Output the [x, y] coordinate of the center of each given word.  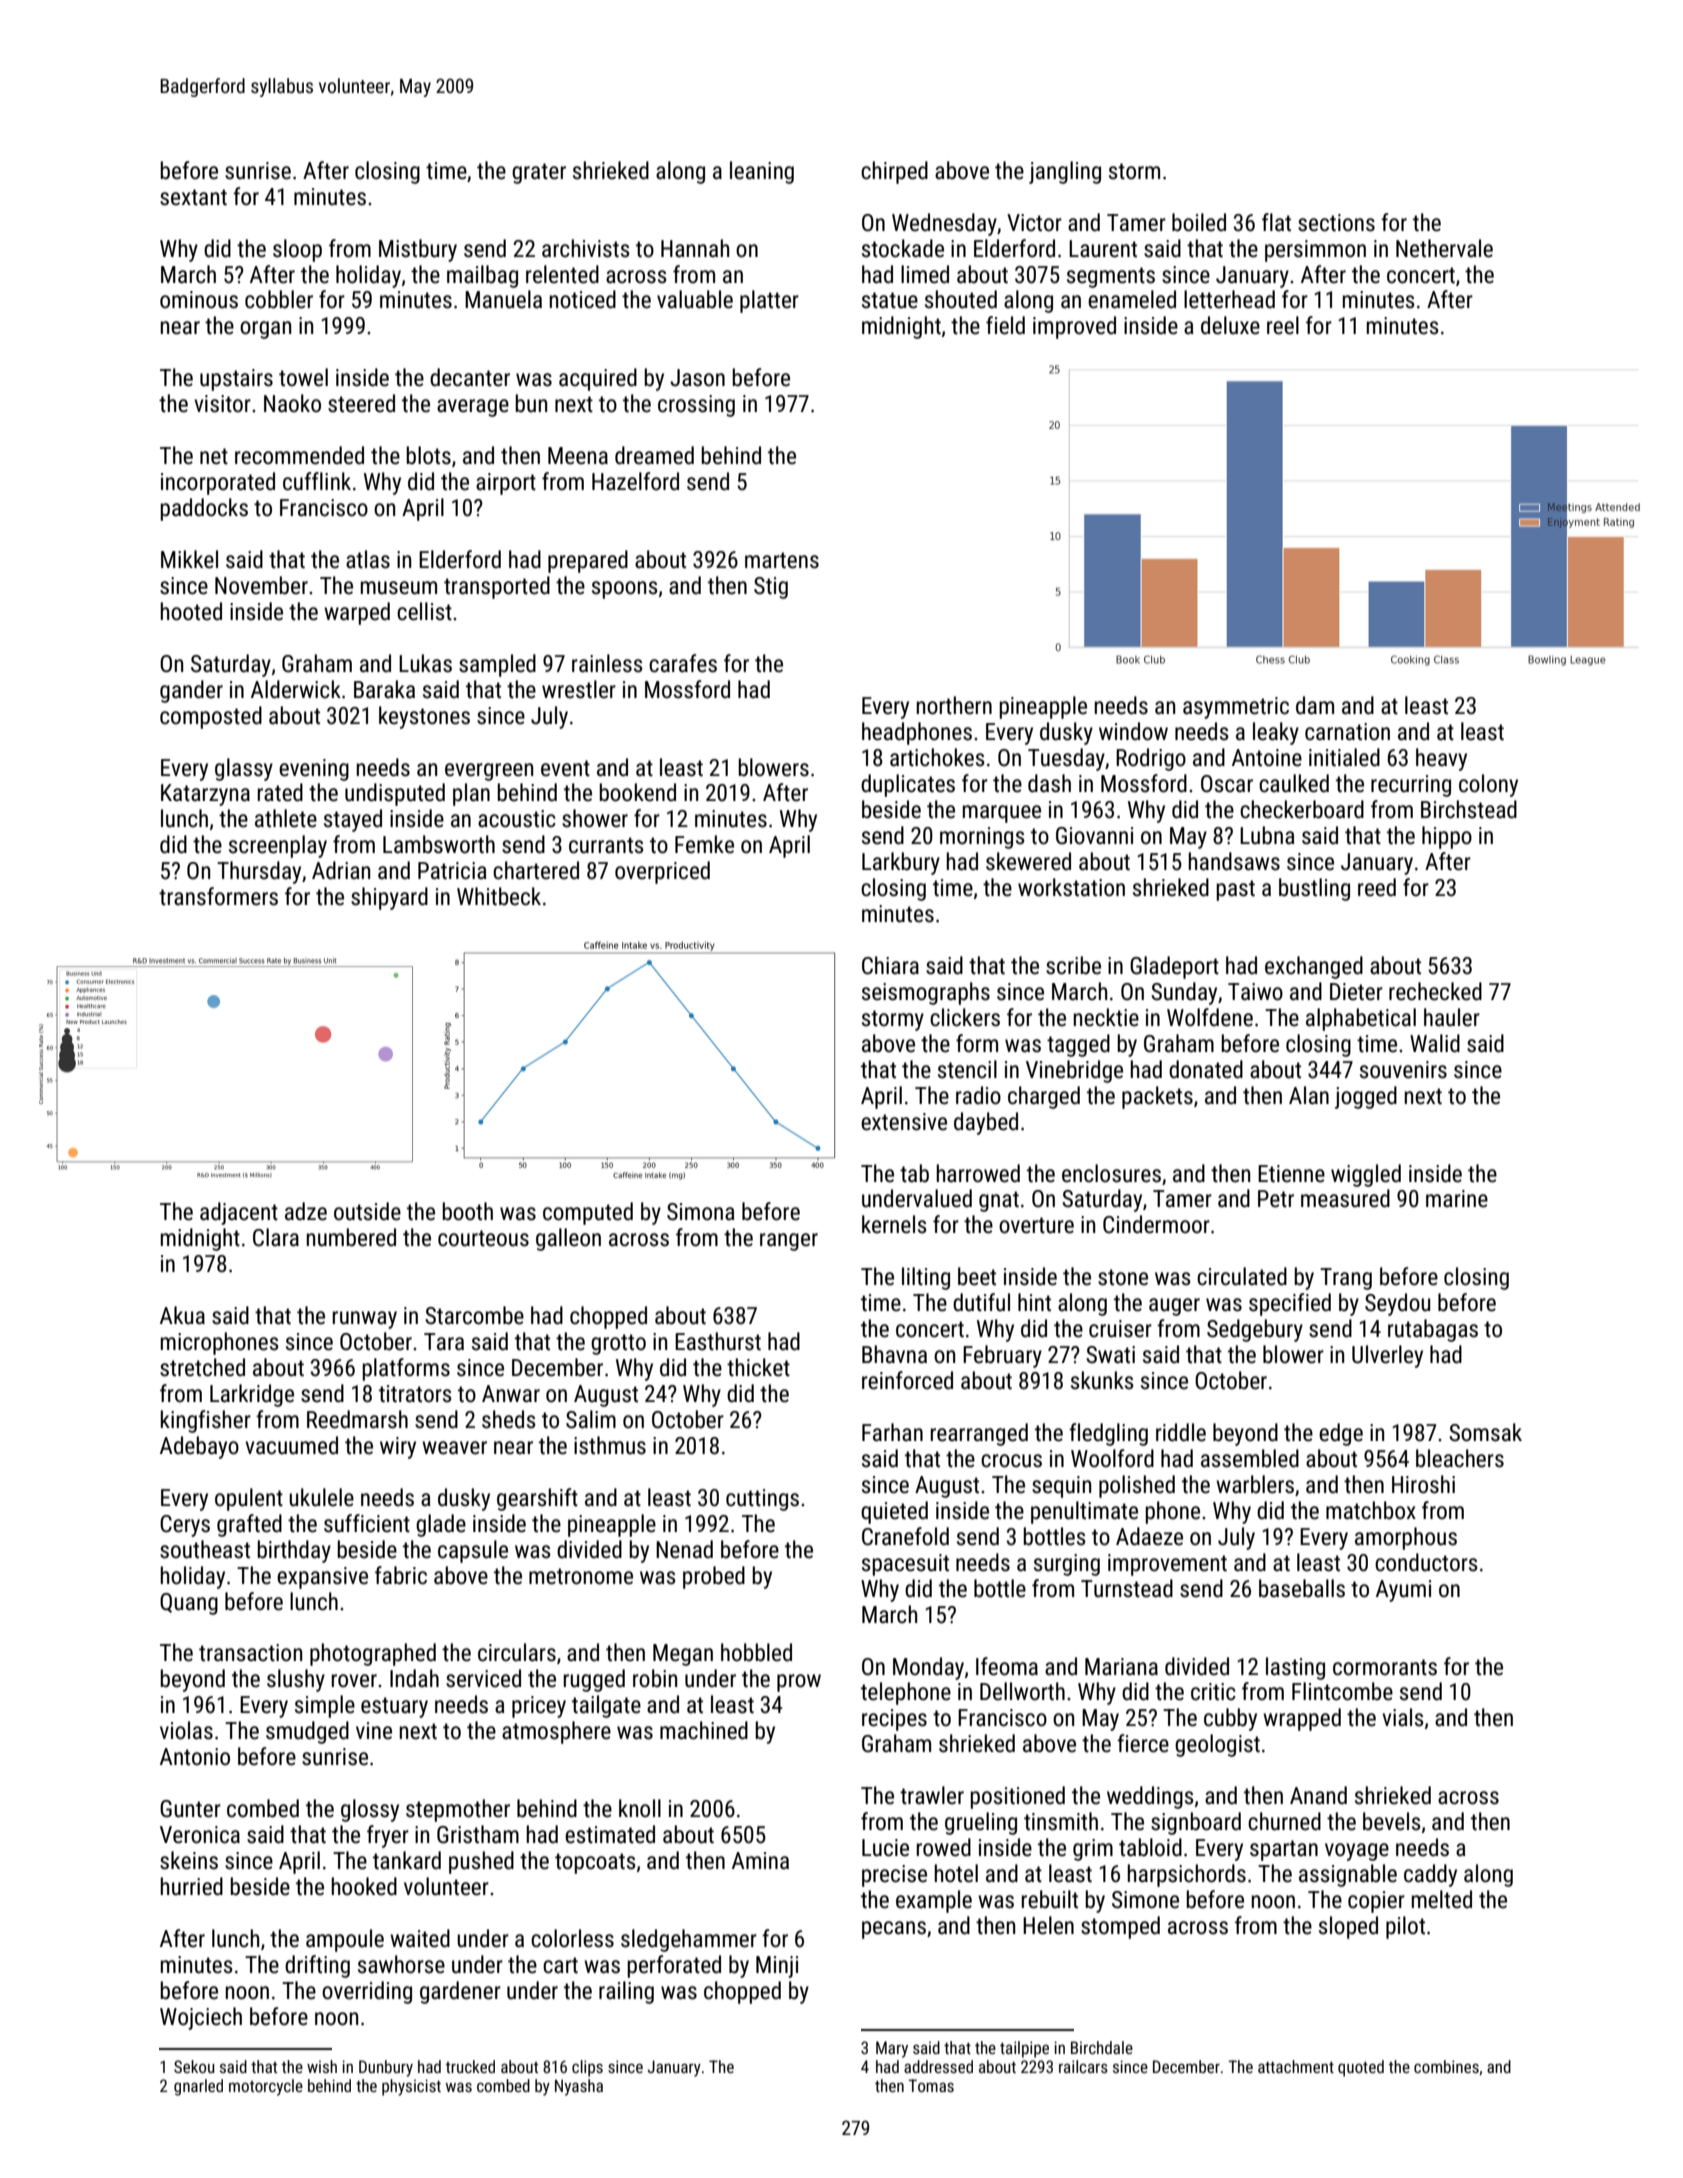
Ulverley [1387, 1356]
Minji [777, 1967]
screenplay [278, 846]
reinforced [907, 1380]
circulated [1242, 1276]
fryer [388, 1836]
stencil [967, 1069]
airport [506, 484]
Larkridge [252, 1395]
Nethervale [1444, 248]
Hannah [695, 248]
